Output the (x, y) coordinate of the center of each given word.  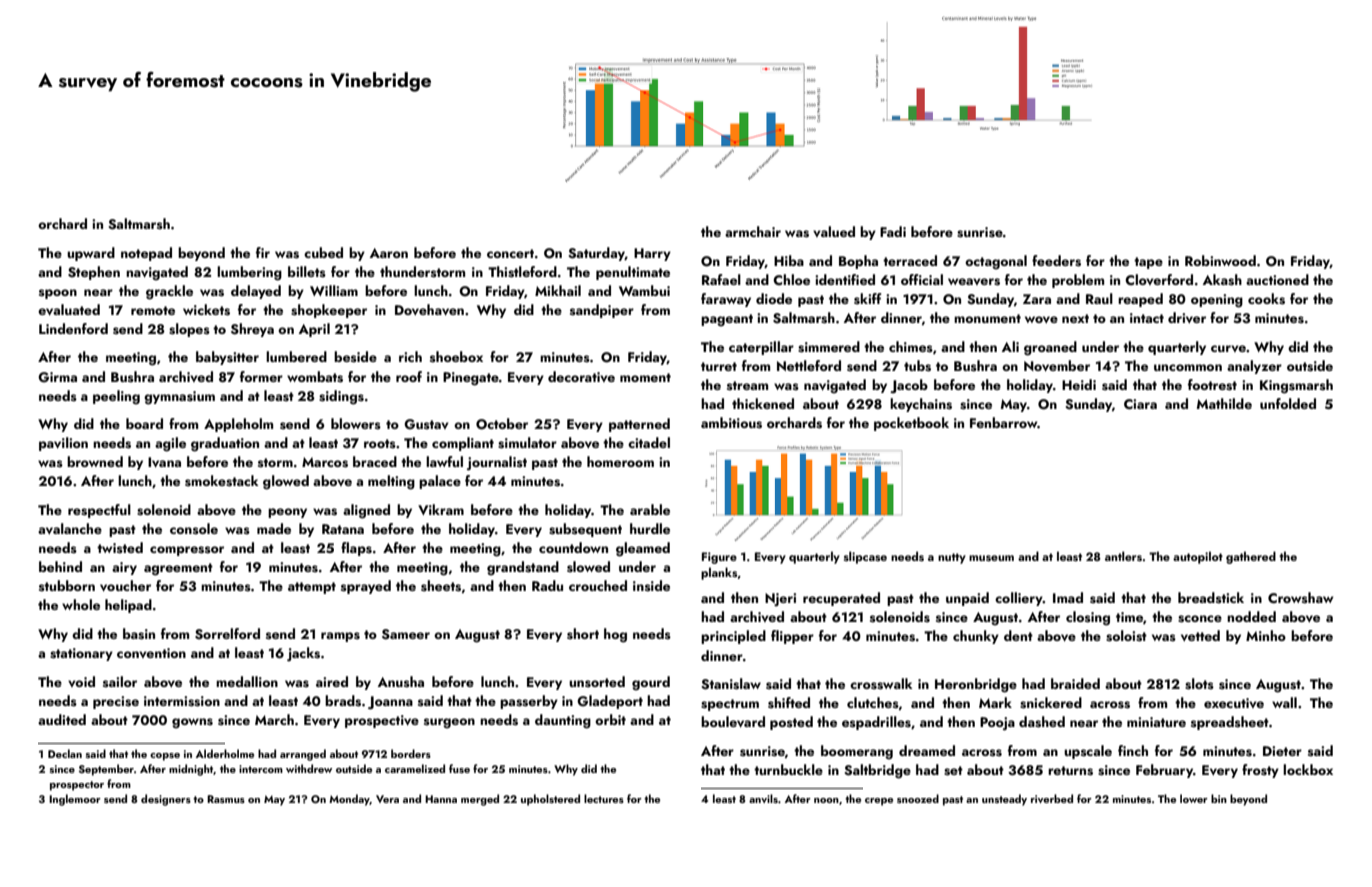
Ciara (1140, 404)
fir (263, 252)
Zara (1037, 299)
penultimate (633, 273)
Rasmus (226, 799)
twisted (120, 547)
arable (650, 509)
